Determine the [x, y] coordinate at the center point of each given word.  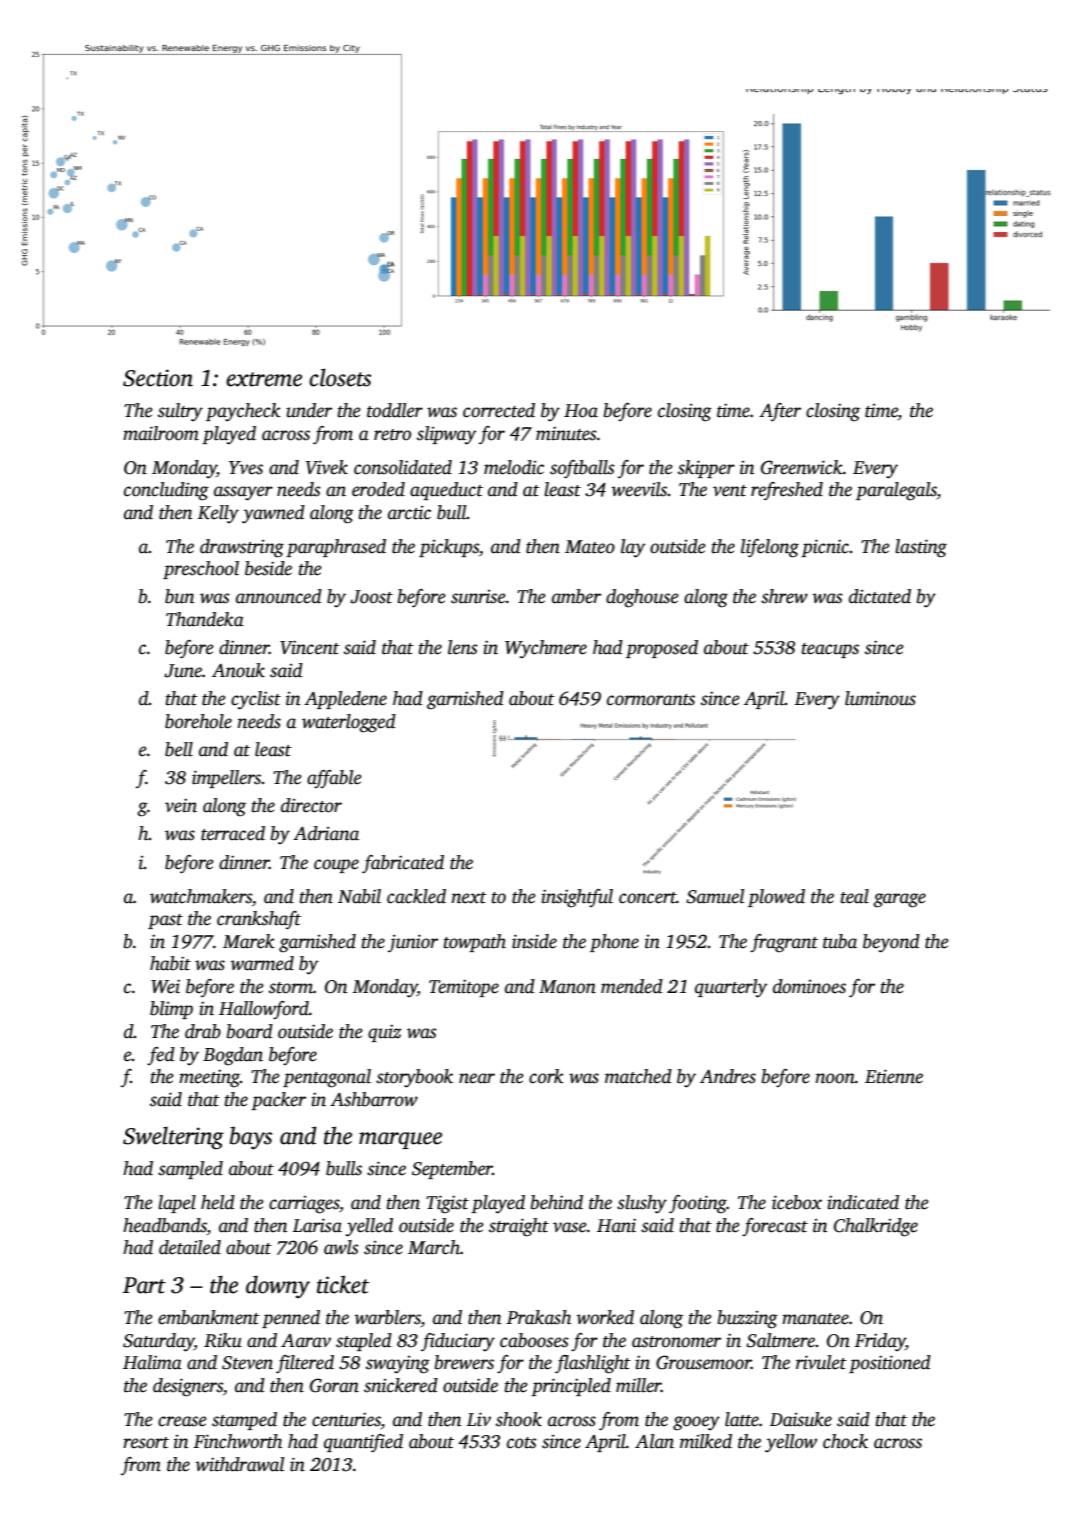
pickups [449, 548]
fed [161, 1056]
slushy [642, 1204]
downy [278, 1287]
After [780, 412]
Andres [728, 1076]
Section [158, 378]
